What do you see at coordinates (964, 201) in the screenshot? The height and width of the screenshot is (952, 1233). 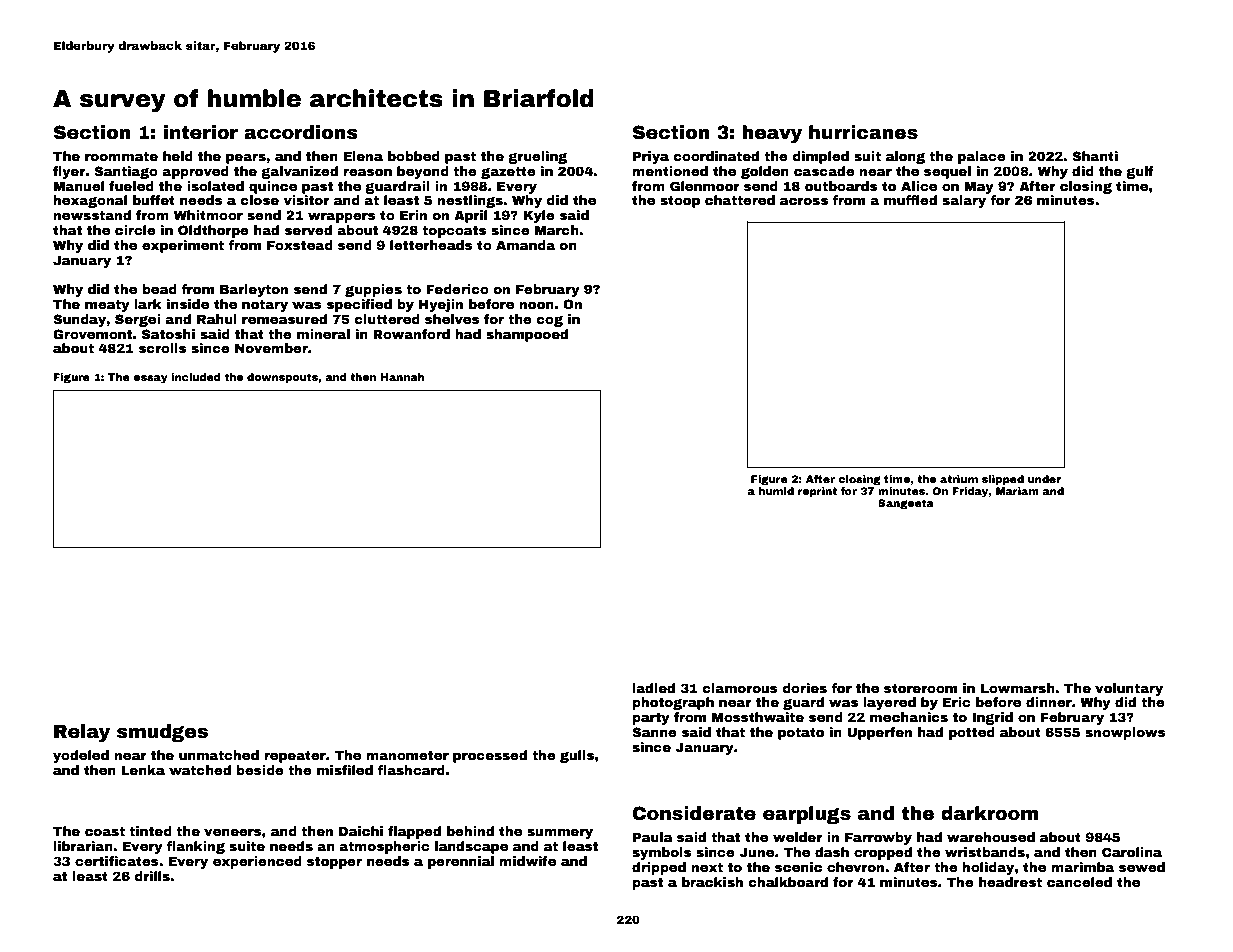 I see `salary` at bounding box center [964, 201].
